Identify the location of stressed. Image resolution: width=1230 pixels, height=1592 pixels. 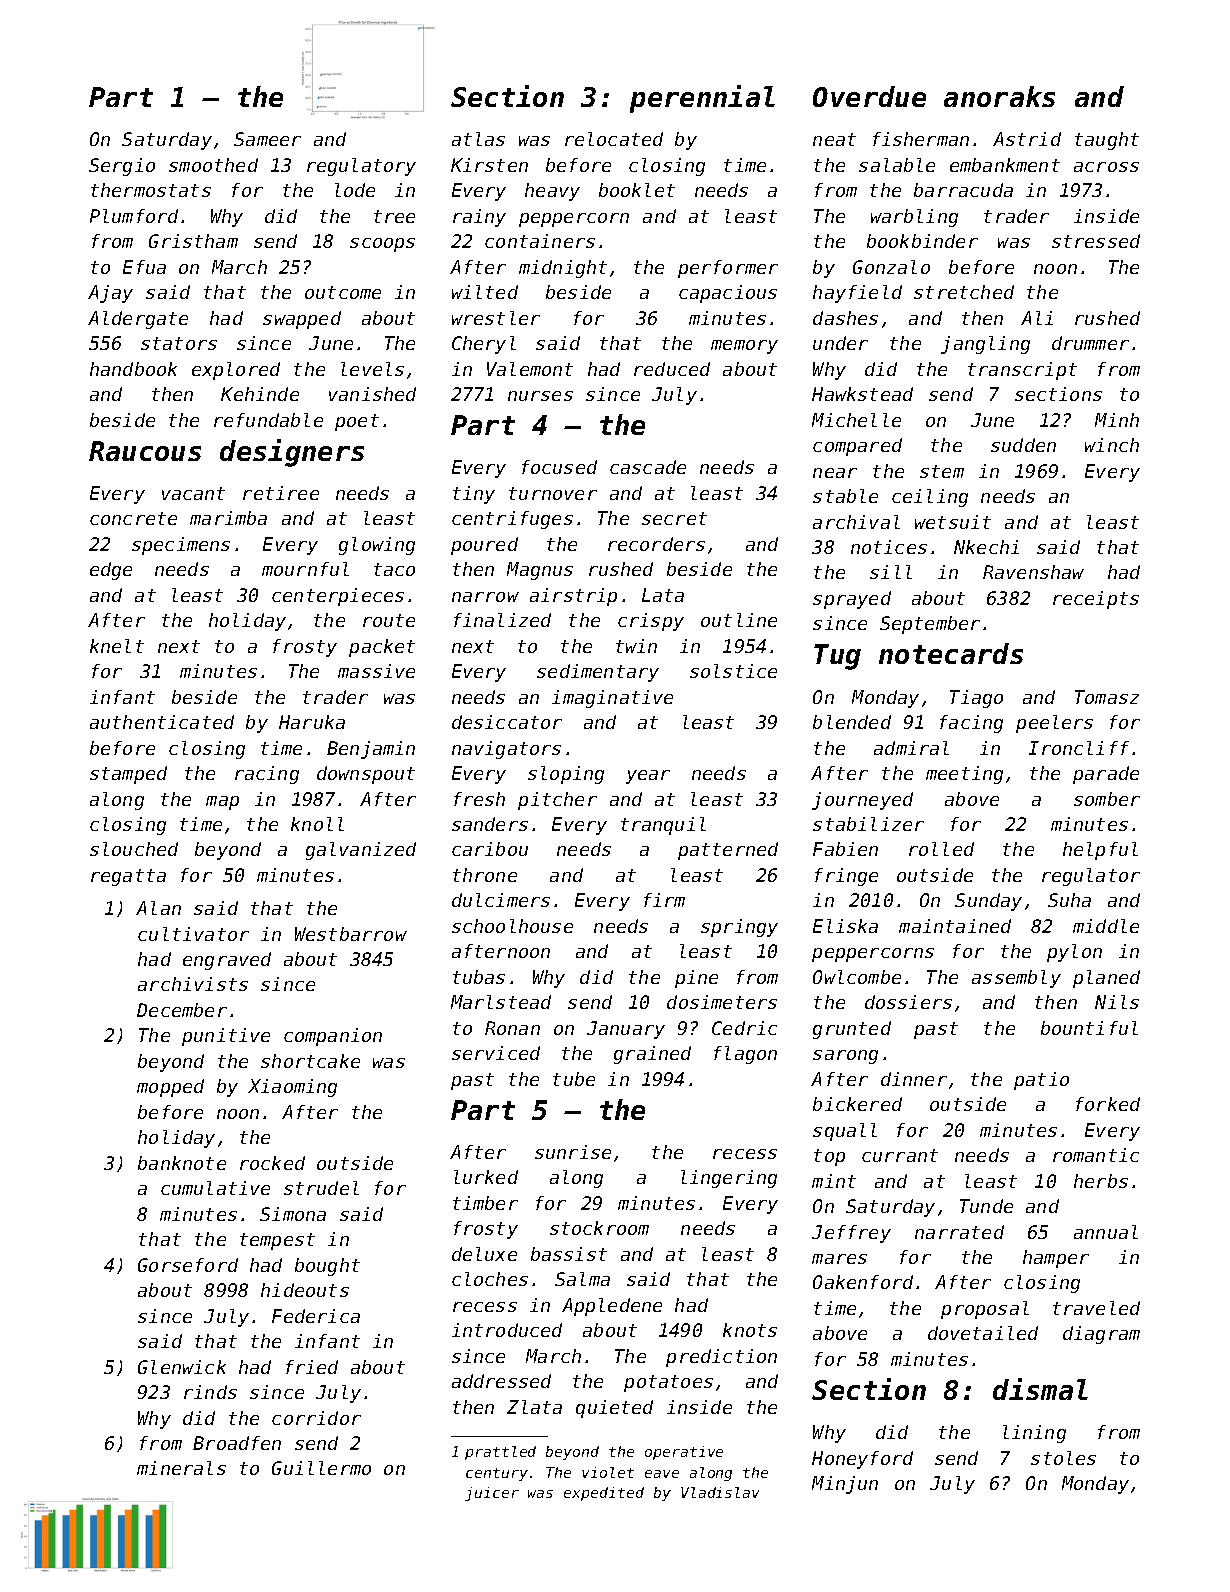
(1096, 241).
